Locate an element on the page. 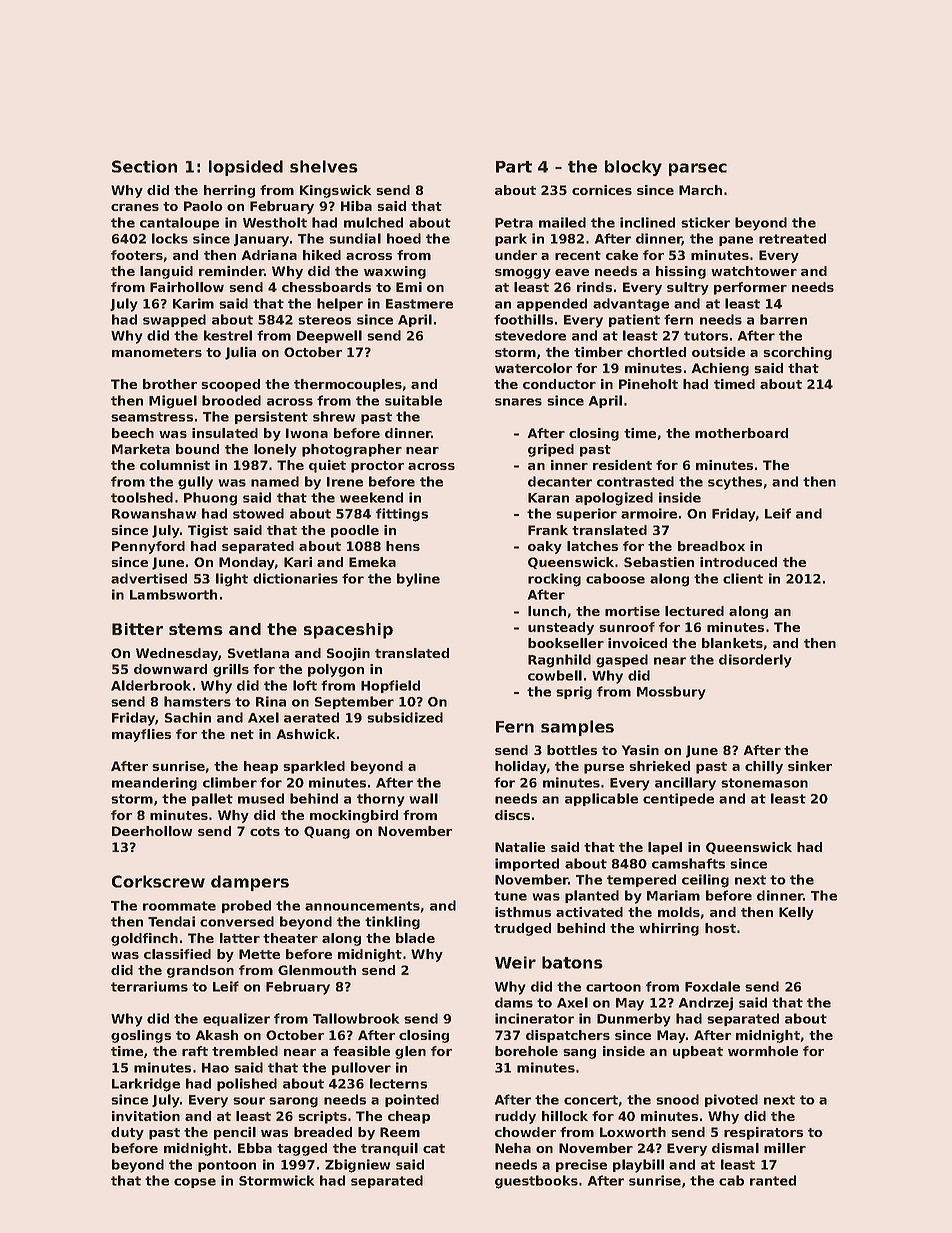  client is located at coordinates (743, 578).
